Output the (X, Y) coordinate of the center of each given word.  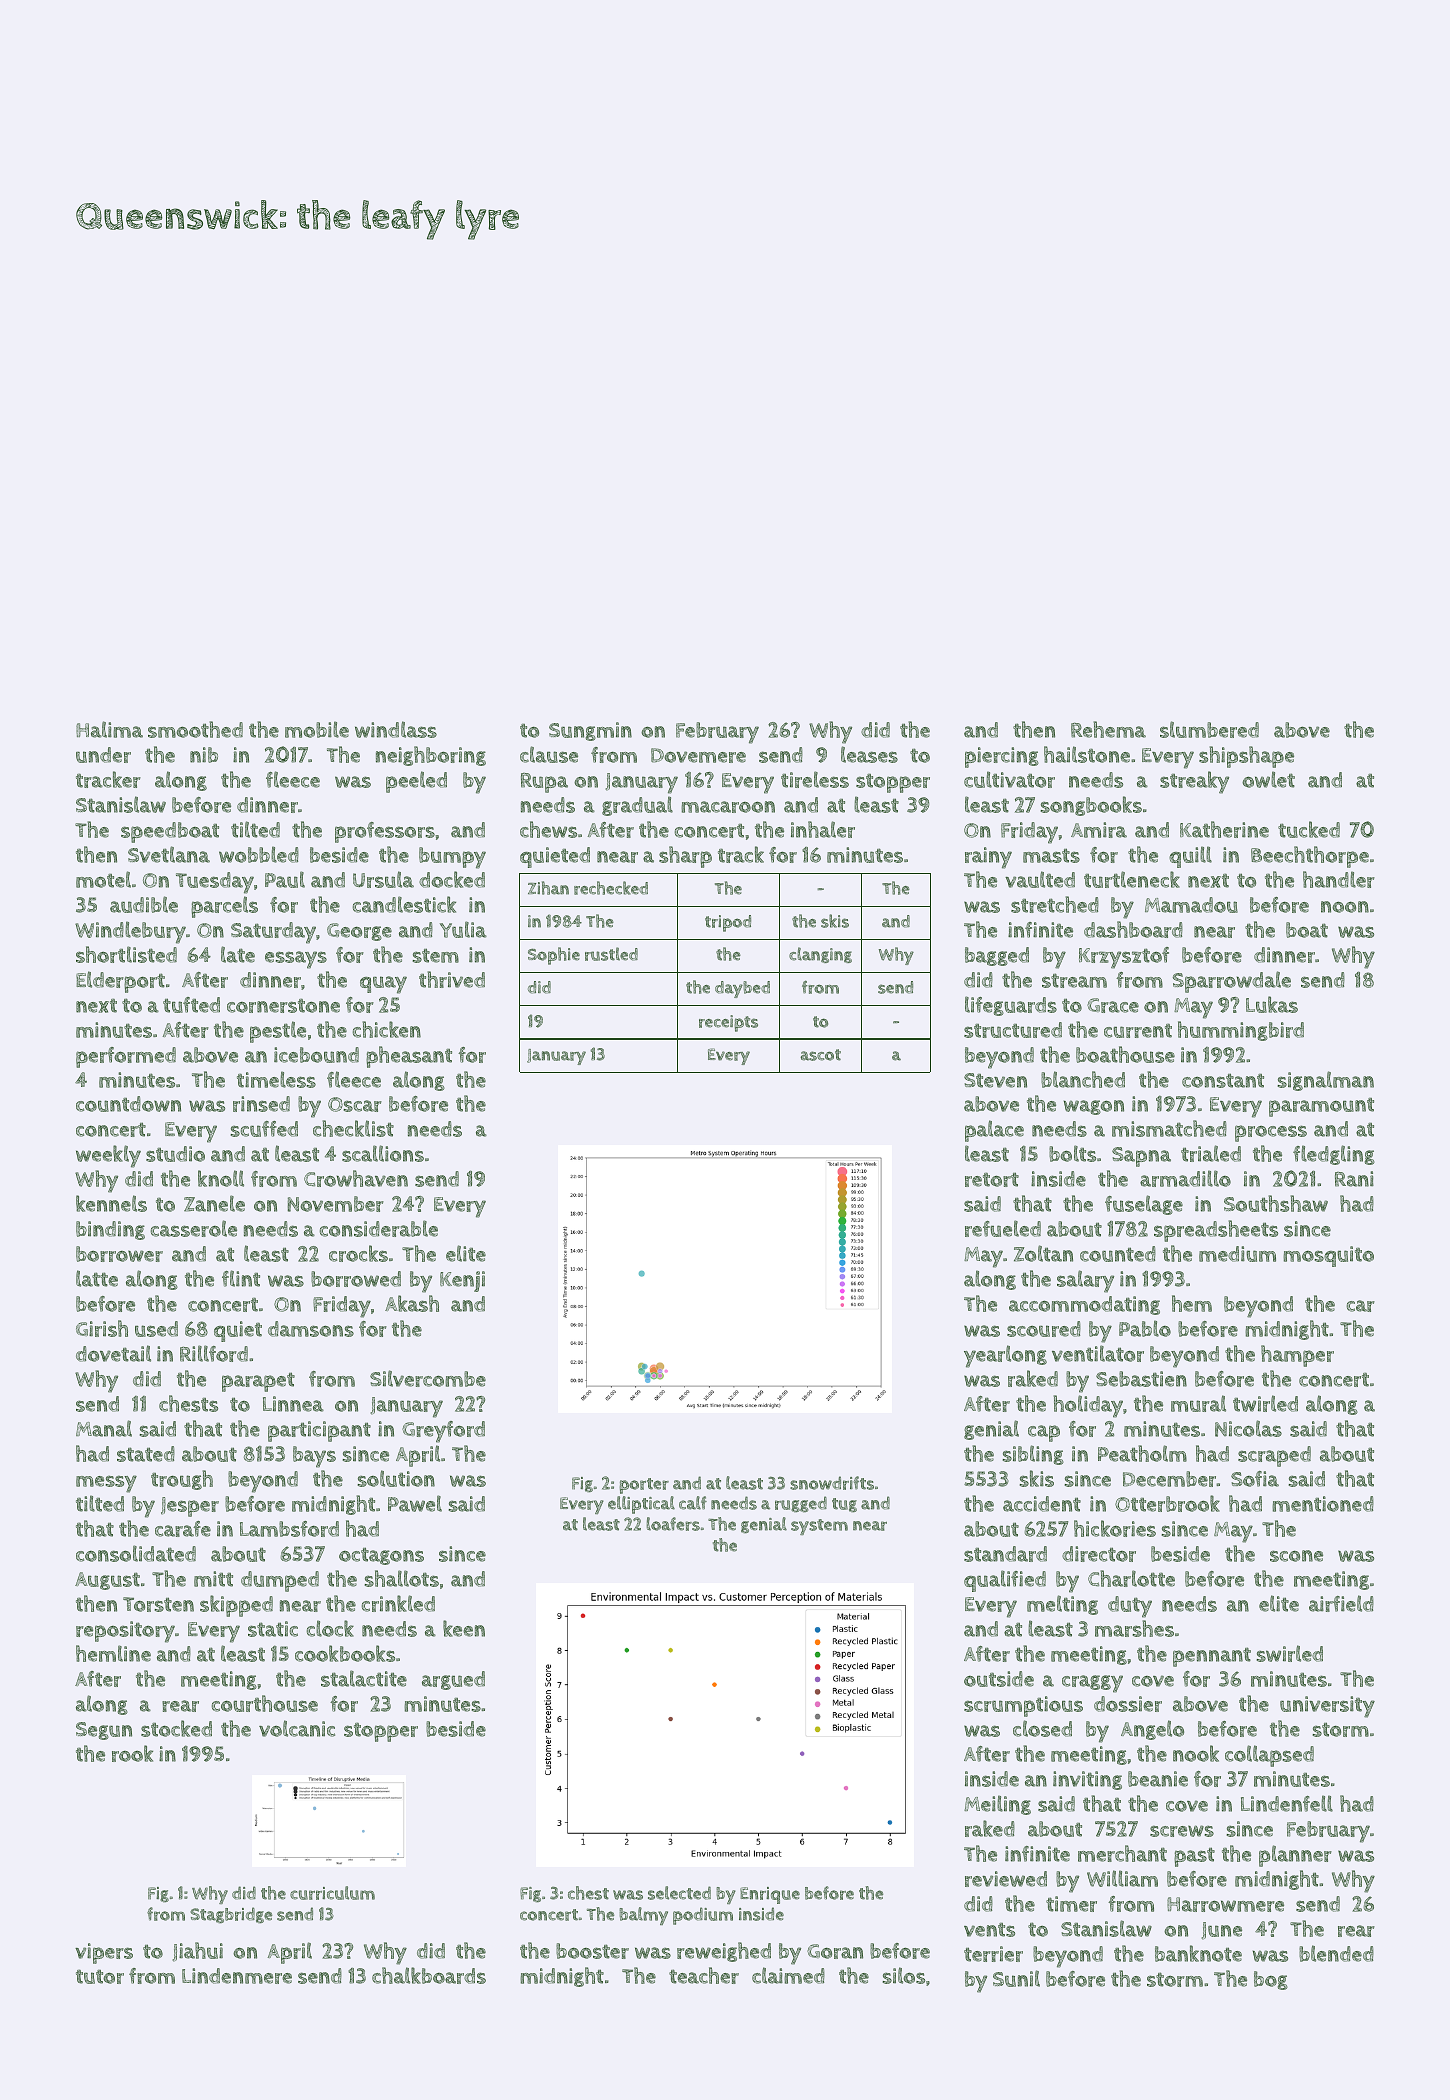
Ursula (383, 879)
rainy (988, 858)
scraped (1274, 1456)
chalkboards (429, 1975)
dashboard (1133, 929)
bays (314, 1457)
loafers (673, 1524)
